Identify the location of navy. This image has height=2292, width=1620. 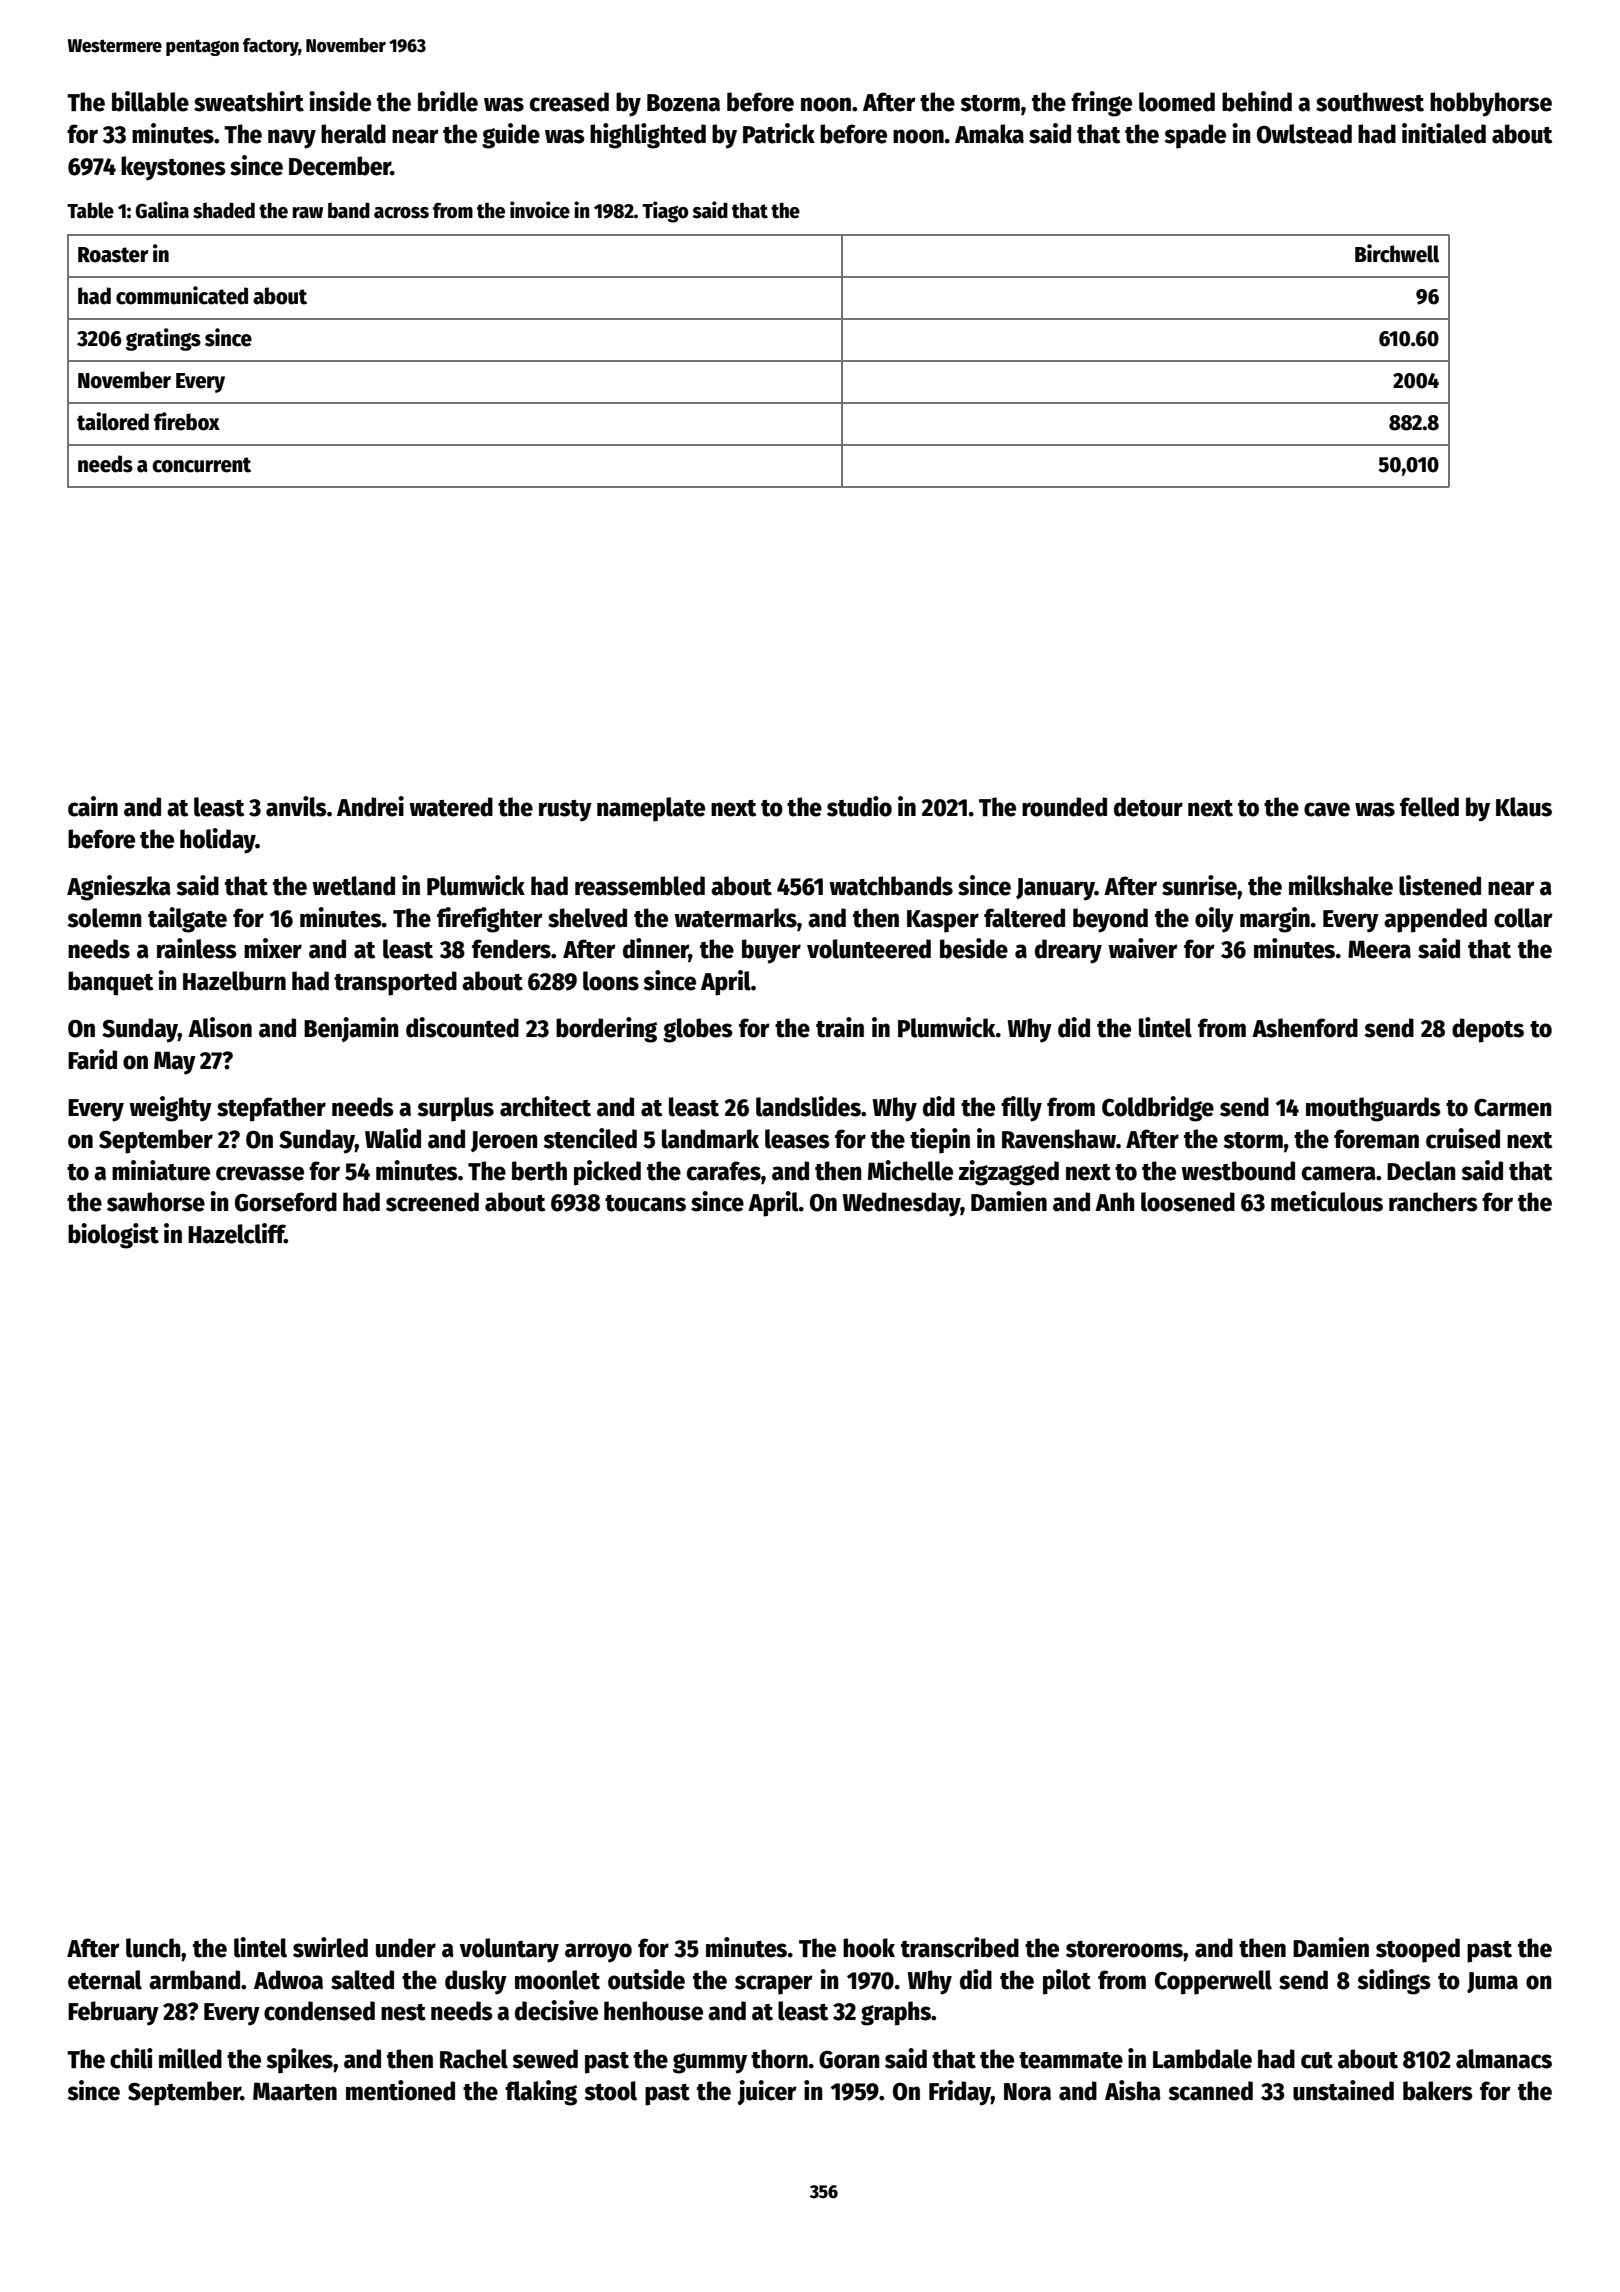
(292, 139).
